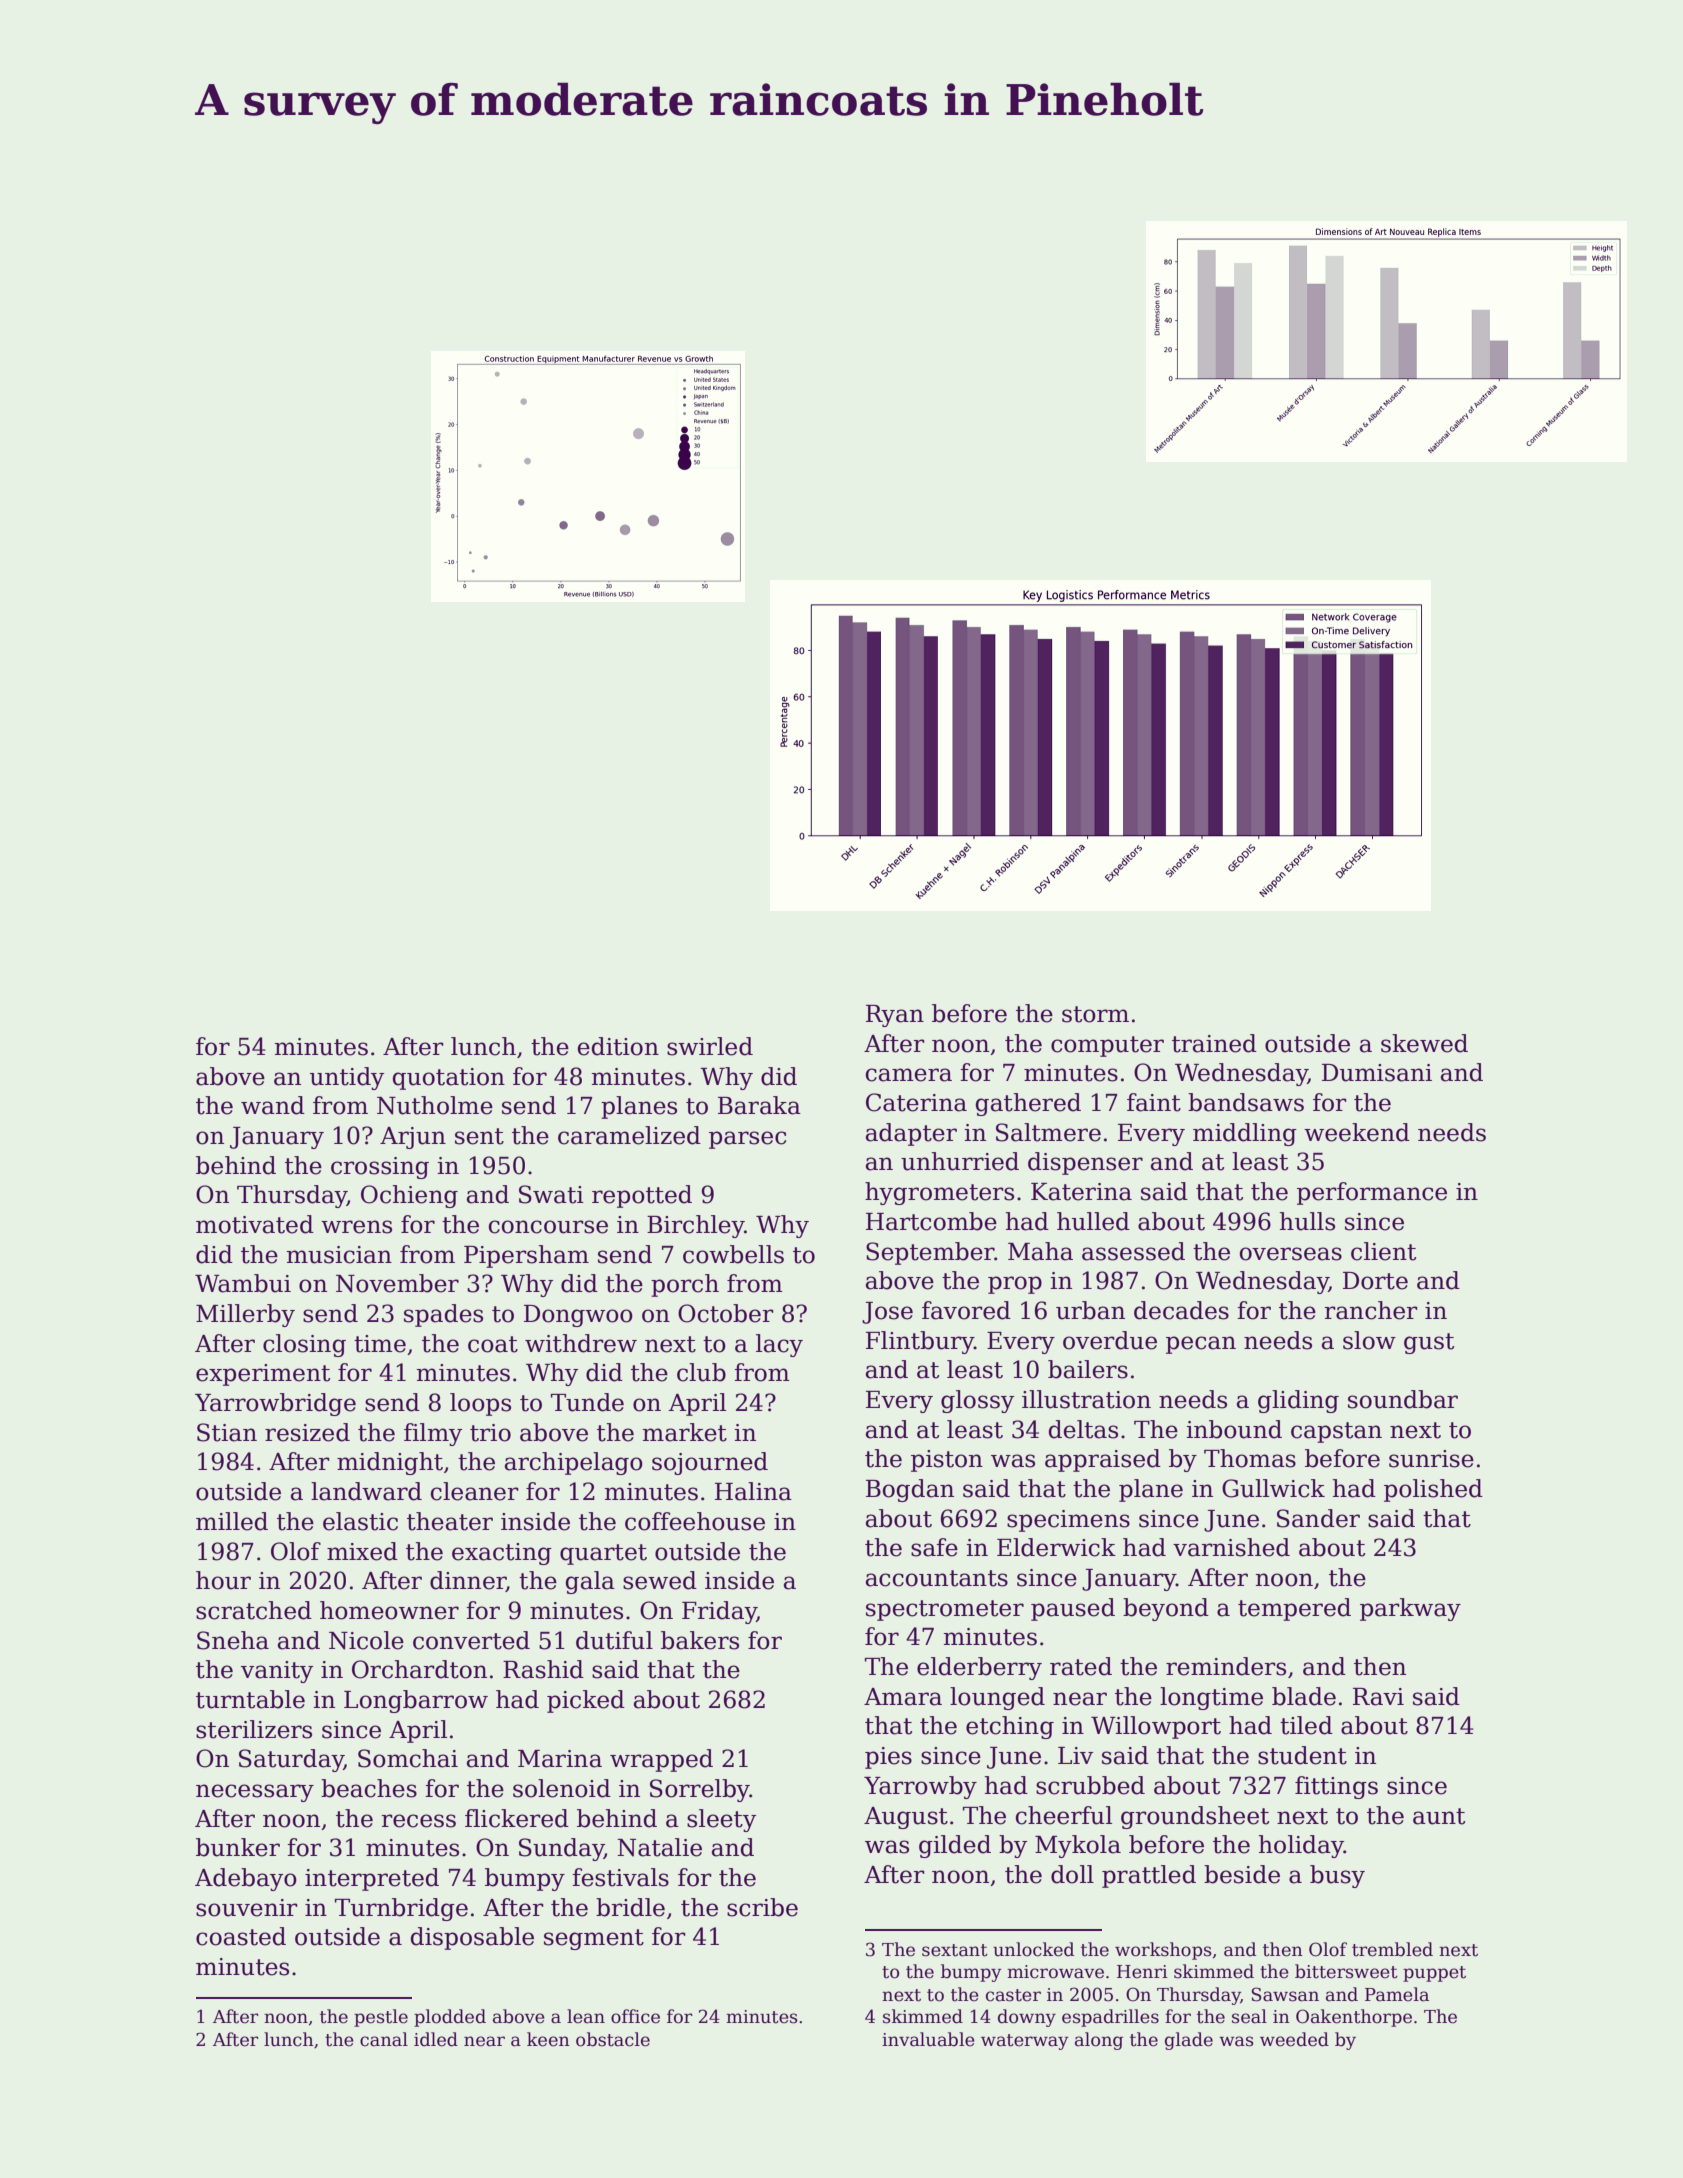  I want to click on quotation, so click(449, 1079).
